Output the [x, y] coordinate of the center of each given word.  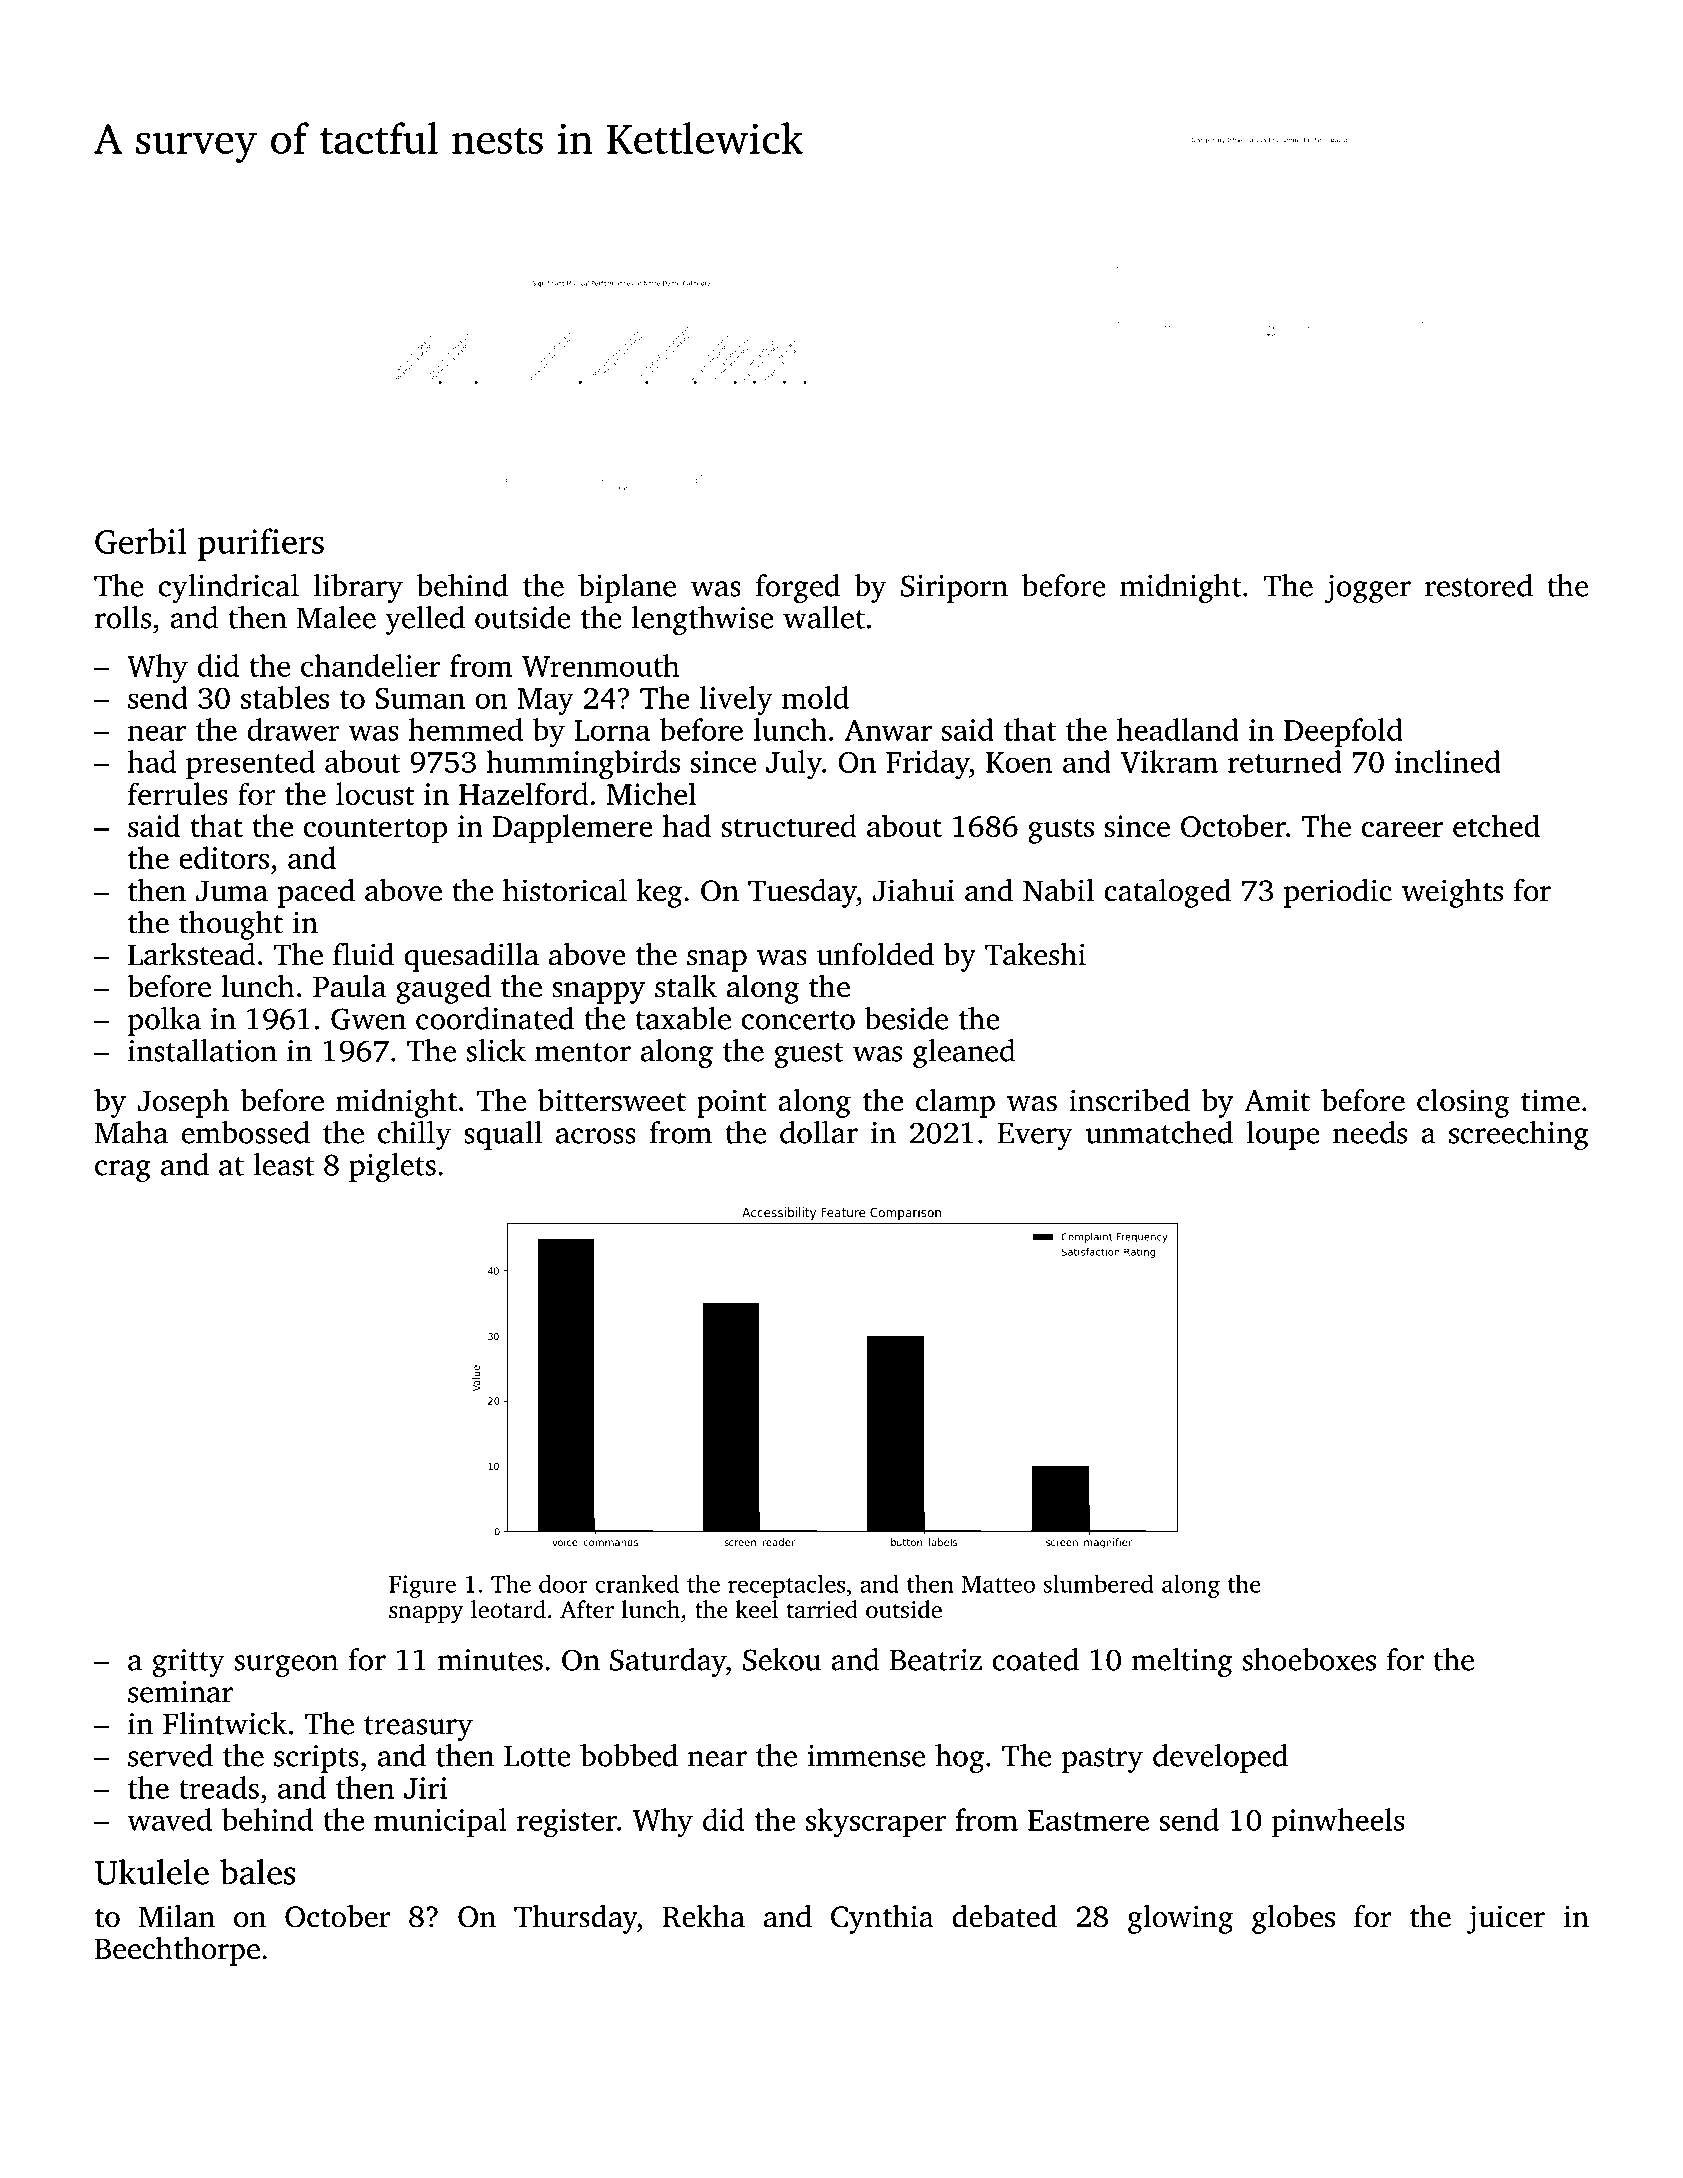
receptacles [786, 1586]
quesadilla [471, 957]
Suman [420, 698]
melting [1182, 1662]
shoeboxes [1309, 1659]
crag [123, 1171]
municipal [440, 1822]
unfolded [875, 954]
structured [789, 825]
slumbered [1099, 1583]
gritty [188, 1663]
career [1402, 829]
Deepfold [1343, 732]
